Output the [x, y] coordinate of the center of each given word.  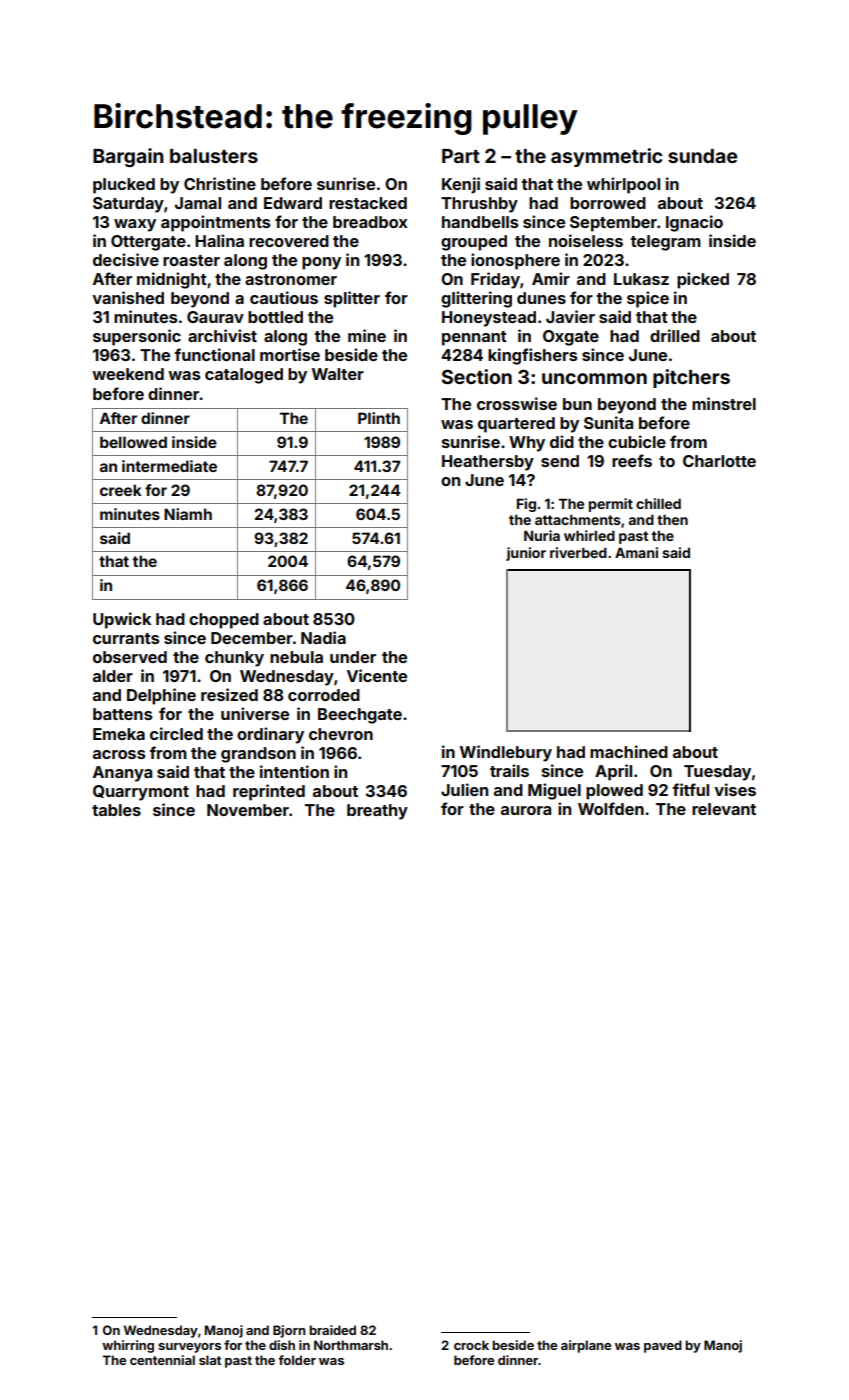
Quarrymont [141, 793]
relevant [724, 809]
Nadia [323, 637]
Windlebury [506, 753]
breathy [377, 812]
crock [471, 1345]
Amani [636, 552]
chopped [224, 621]
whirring [128, 1346]
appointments [216, 223]
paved [663, 1346]
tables [116, 810]
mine [367, 335]
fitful [691, 789]
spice [648, 299]
